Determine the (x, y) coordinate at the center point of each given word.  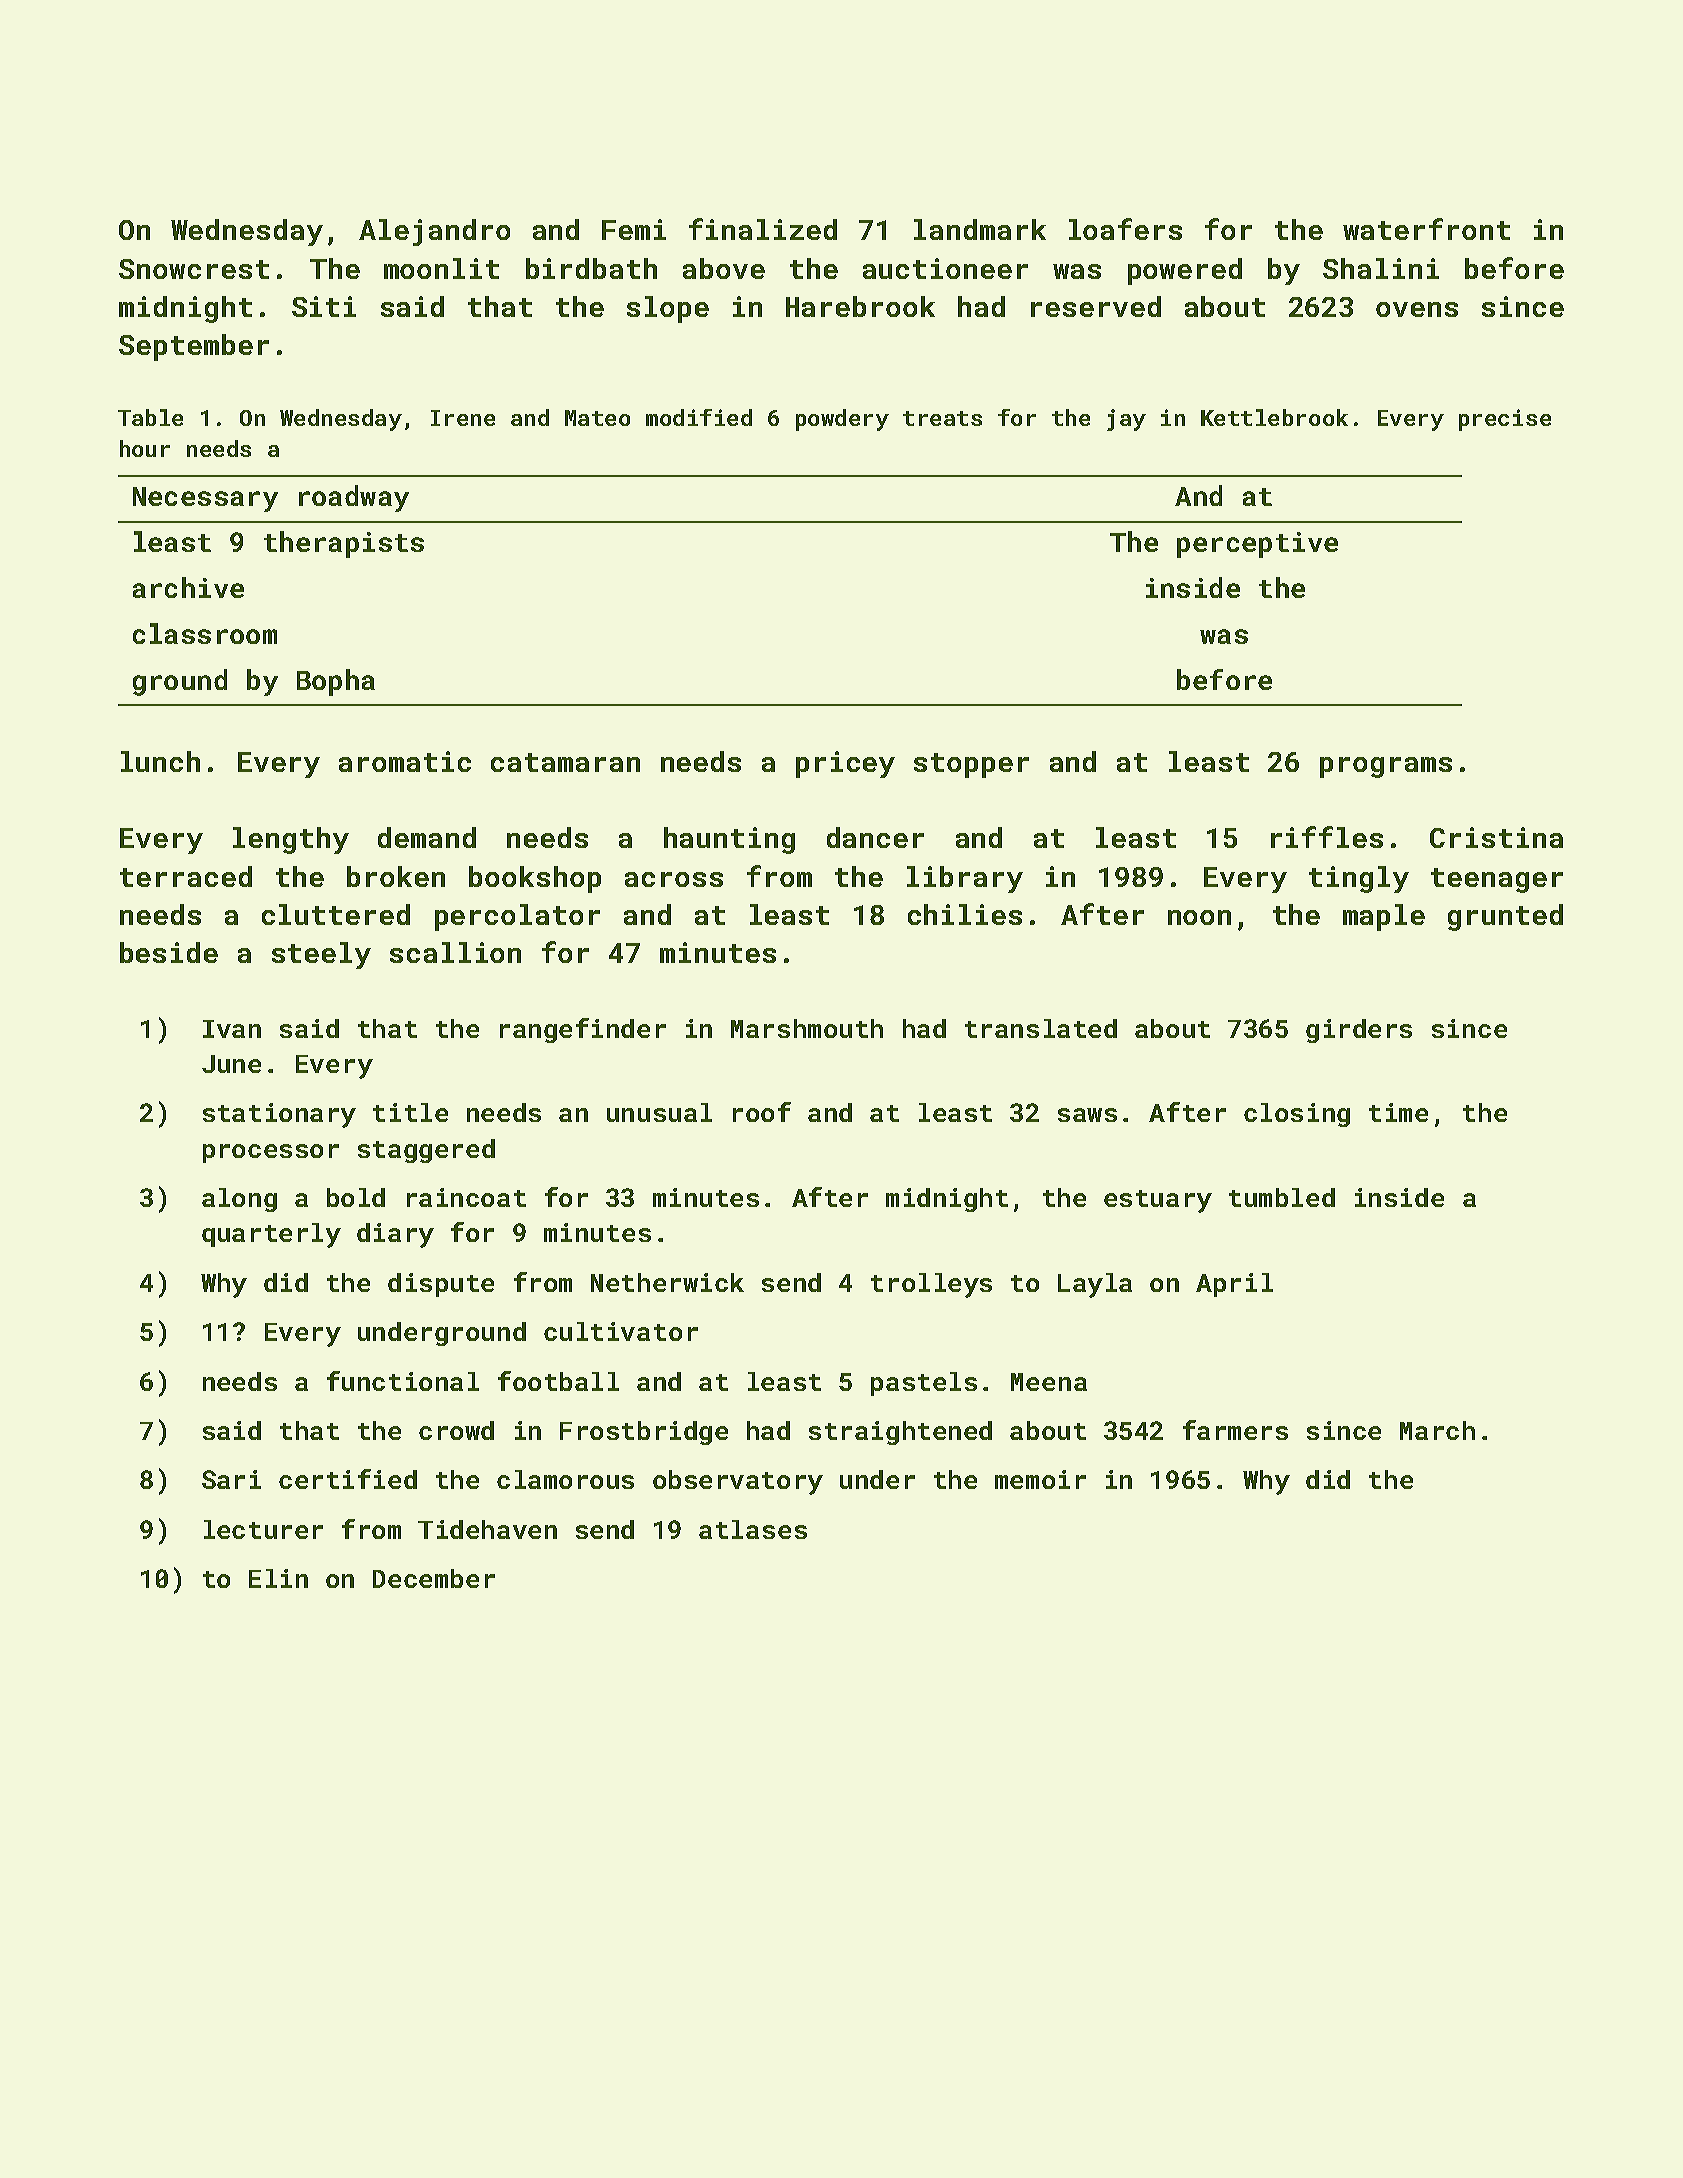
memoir (1040, 1479)
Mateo (597, 418)
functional (403, 1381)
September (194, 347)
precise (1505, 420)
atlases (753, 1529)
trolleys (931, 1285)
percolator (517, 917)
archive (188, 587)
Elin (278, 1578)
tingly (1359, 879)
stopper (971, 765)
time (1398, 1112)
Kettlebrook (1274, 417)
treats (942, 418)
